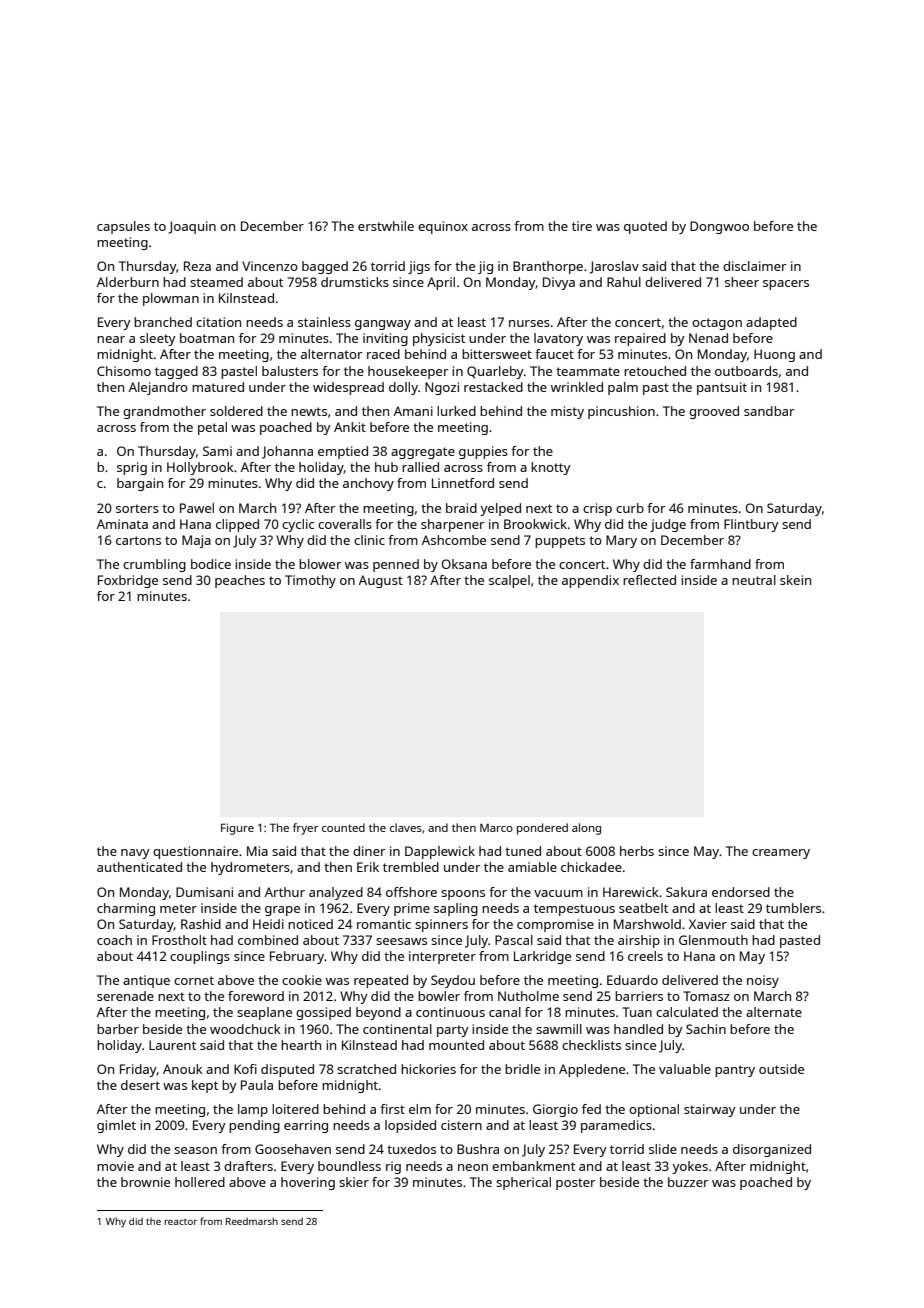 The image size is (924, 1308). Describe the element at coordinates (180, 1222) in the screenshot. I see `reactor` at that location.
